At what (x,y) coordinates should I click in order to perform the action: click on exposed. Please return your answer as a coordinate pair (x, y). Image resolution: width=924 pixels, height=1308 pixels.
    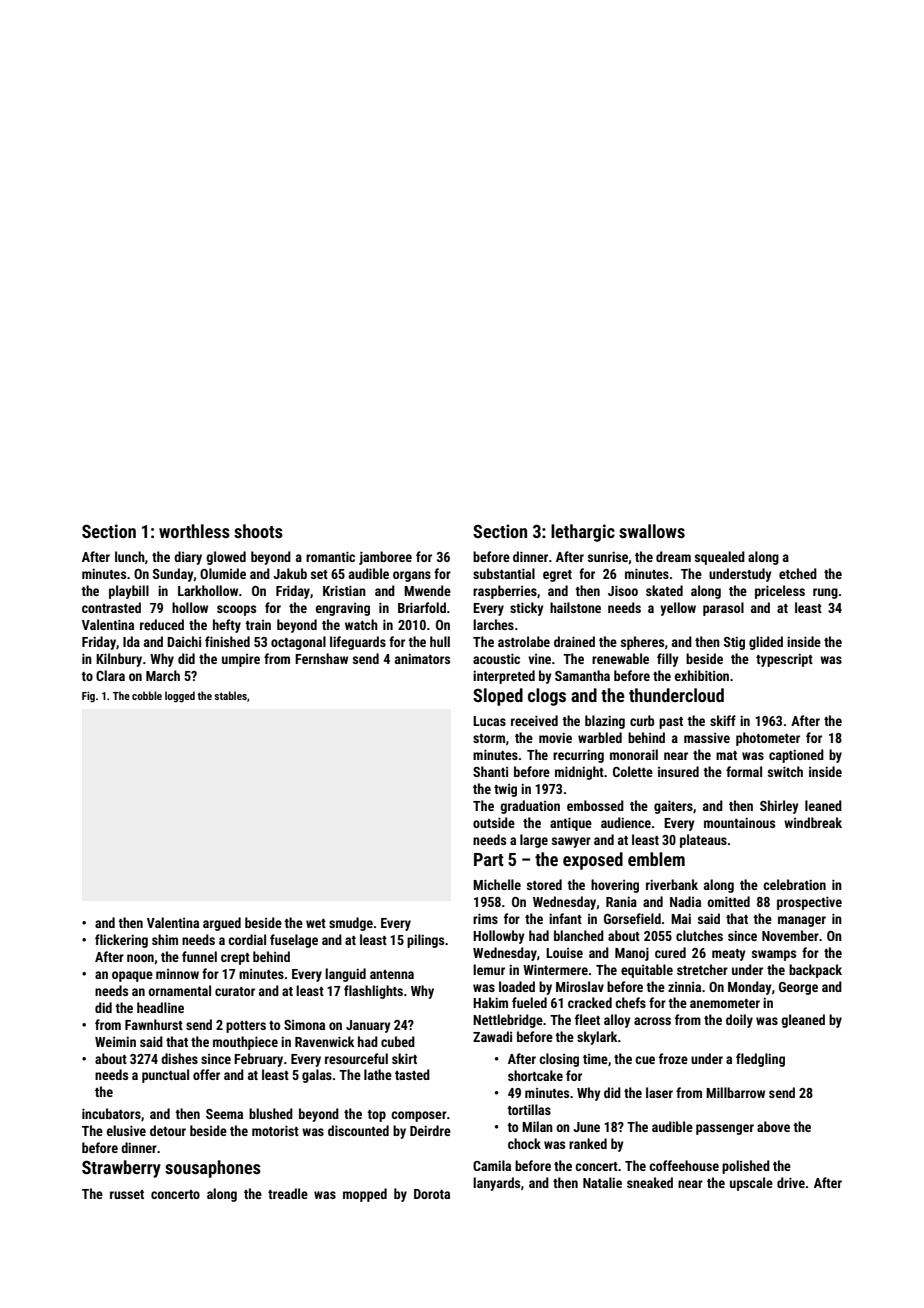
    Looking at the image, I should click on (593, 861).
